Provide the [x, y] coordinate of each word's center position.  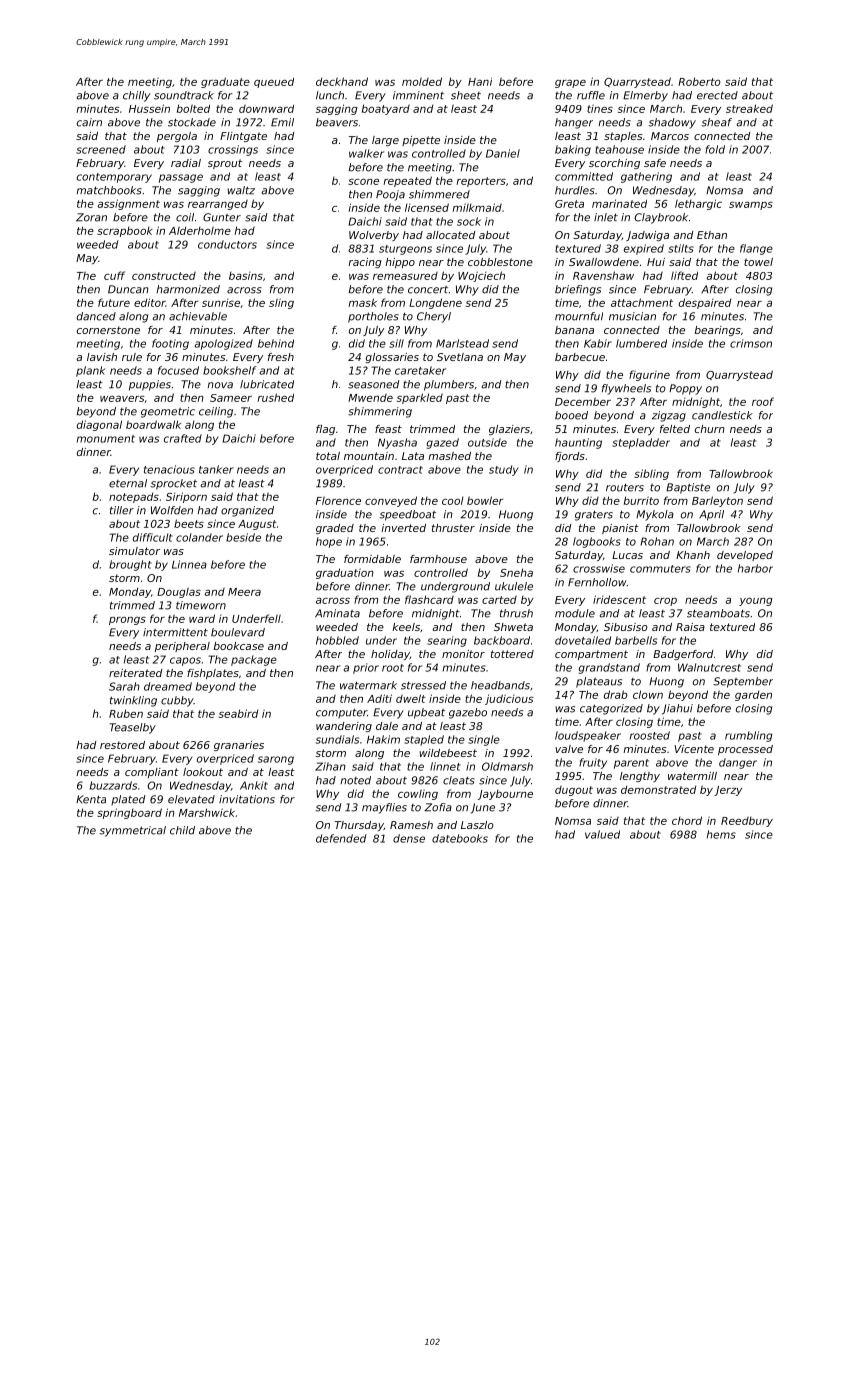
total [328, 456]
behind [276, 343]
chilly [136, 96]
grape [570, 84]
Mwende [370, 398]
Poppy [685, 389]
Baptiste [688, 488]
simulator [134, 551]
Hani [480, 82]
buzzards [113, 785]
